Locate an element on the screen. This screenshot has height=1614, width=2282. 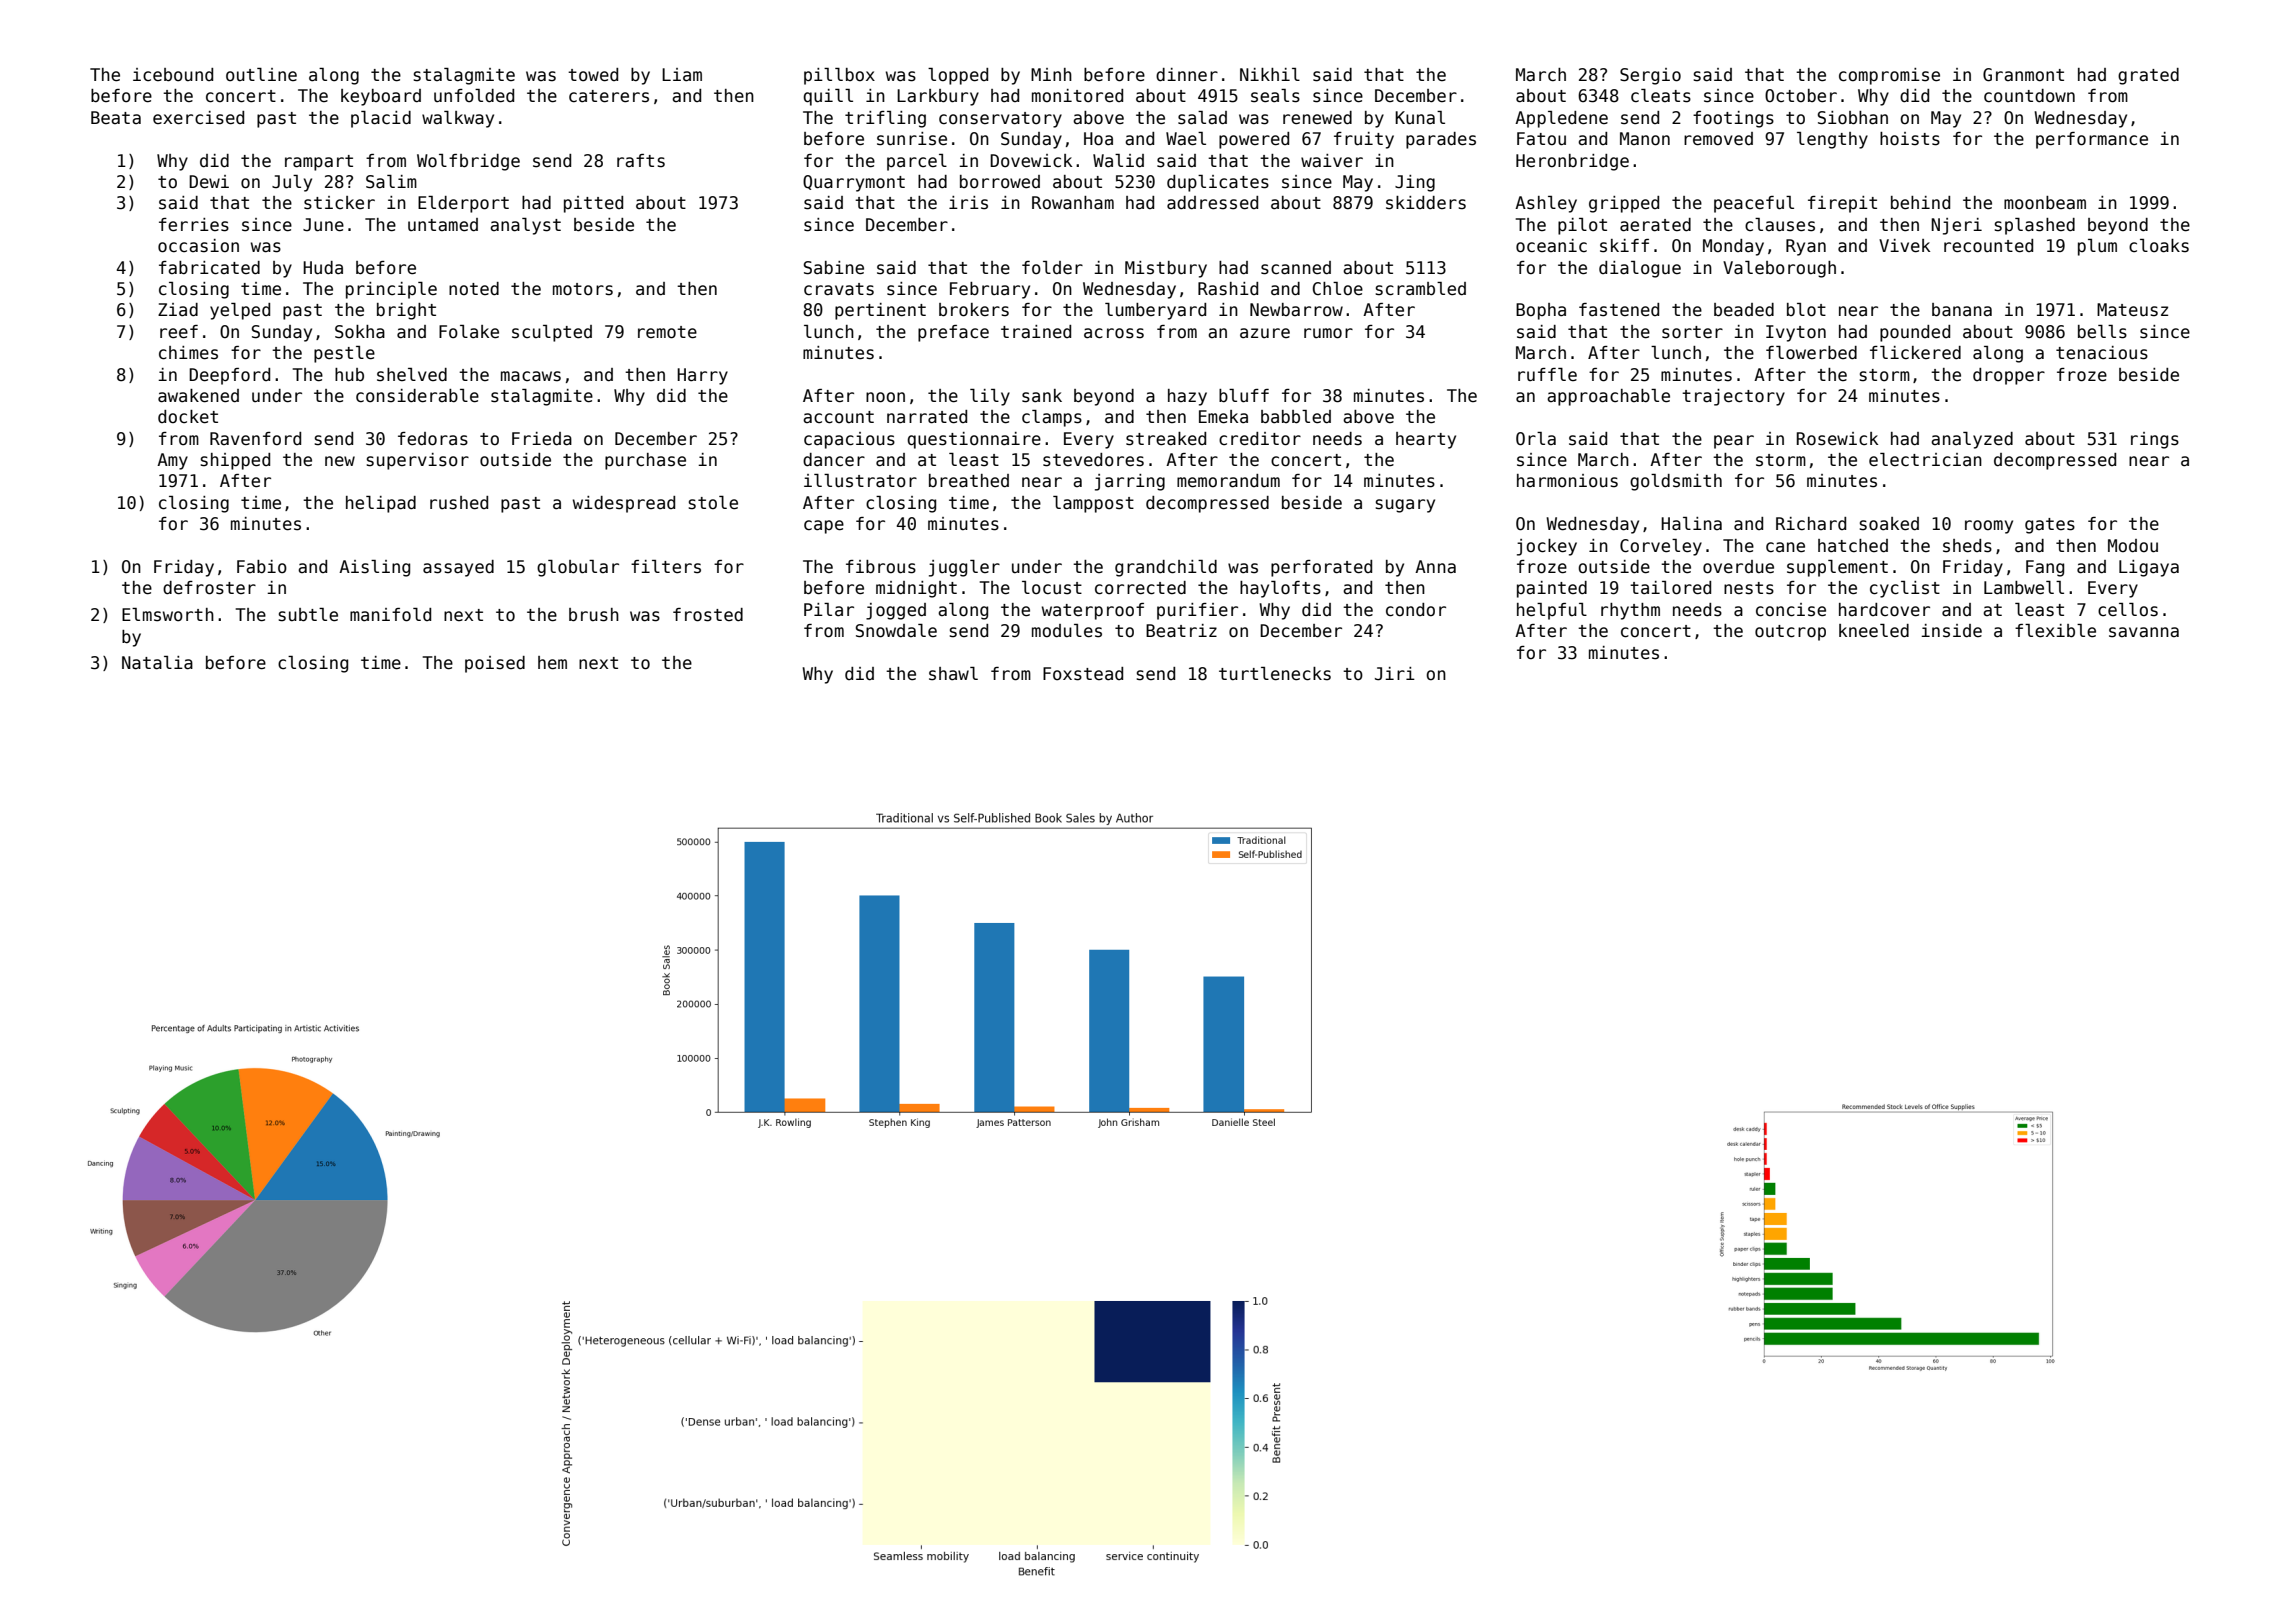
Fabio is located at coordinates (262, 567).
